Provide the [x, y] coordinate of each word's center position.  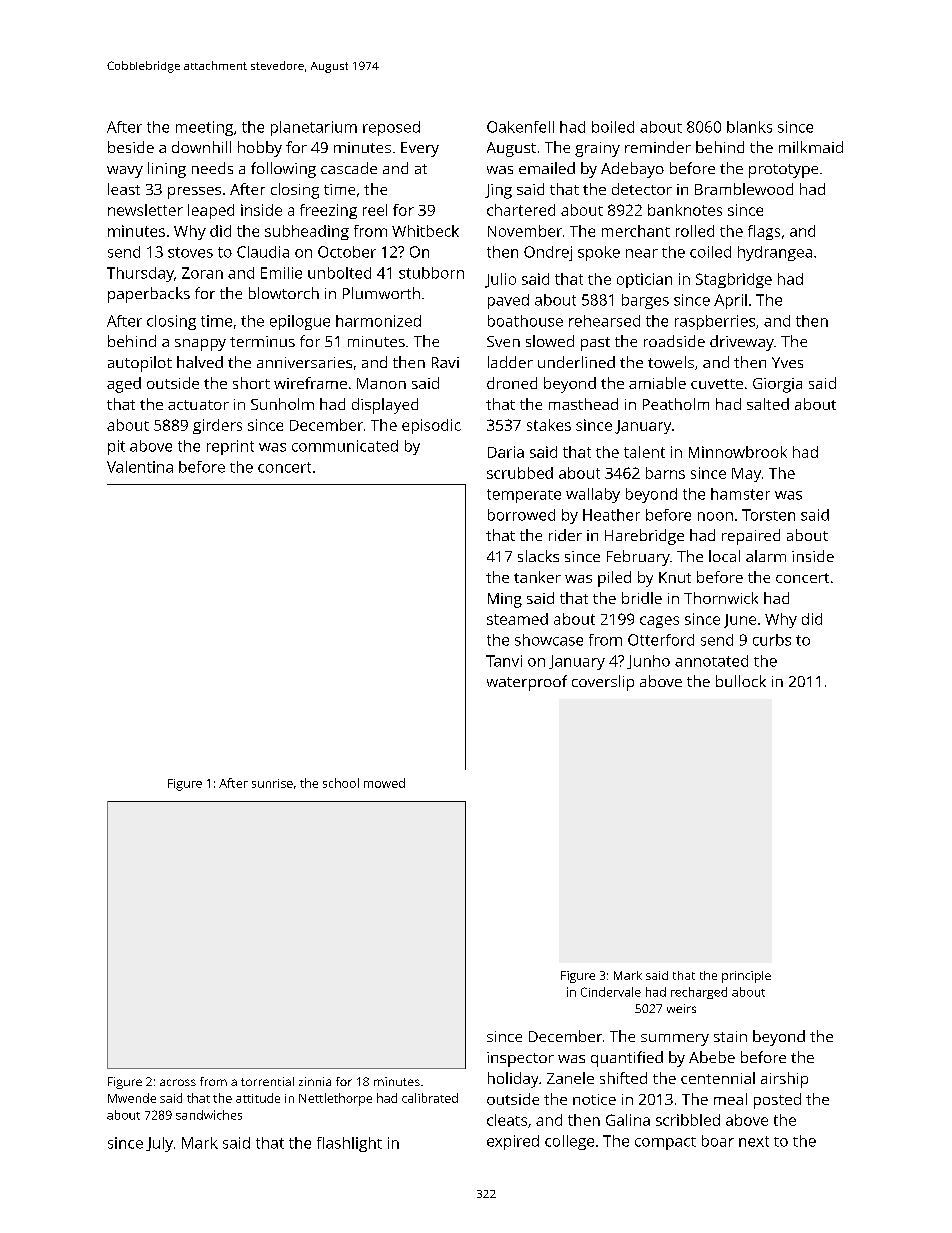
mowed [384, 783]
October [347, 252]
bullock [741, 681]
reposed [391, 128]
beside [131, 147]
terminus [262, 341]
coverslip [603, 683]
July [159, 1144]
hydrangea [775, 253]
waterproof [527, 683]
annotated [711, 661]
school [341, 783]
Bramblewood [744, 189]
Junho [648, 662]
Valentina [140, 467]
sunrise [272, 783]
